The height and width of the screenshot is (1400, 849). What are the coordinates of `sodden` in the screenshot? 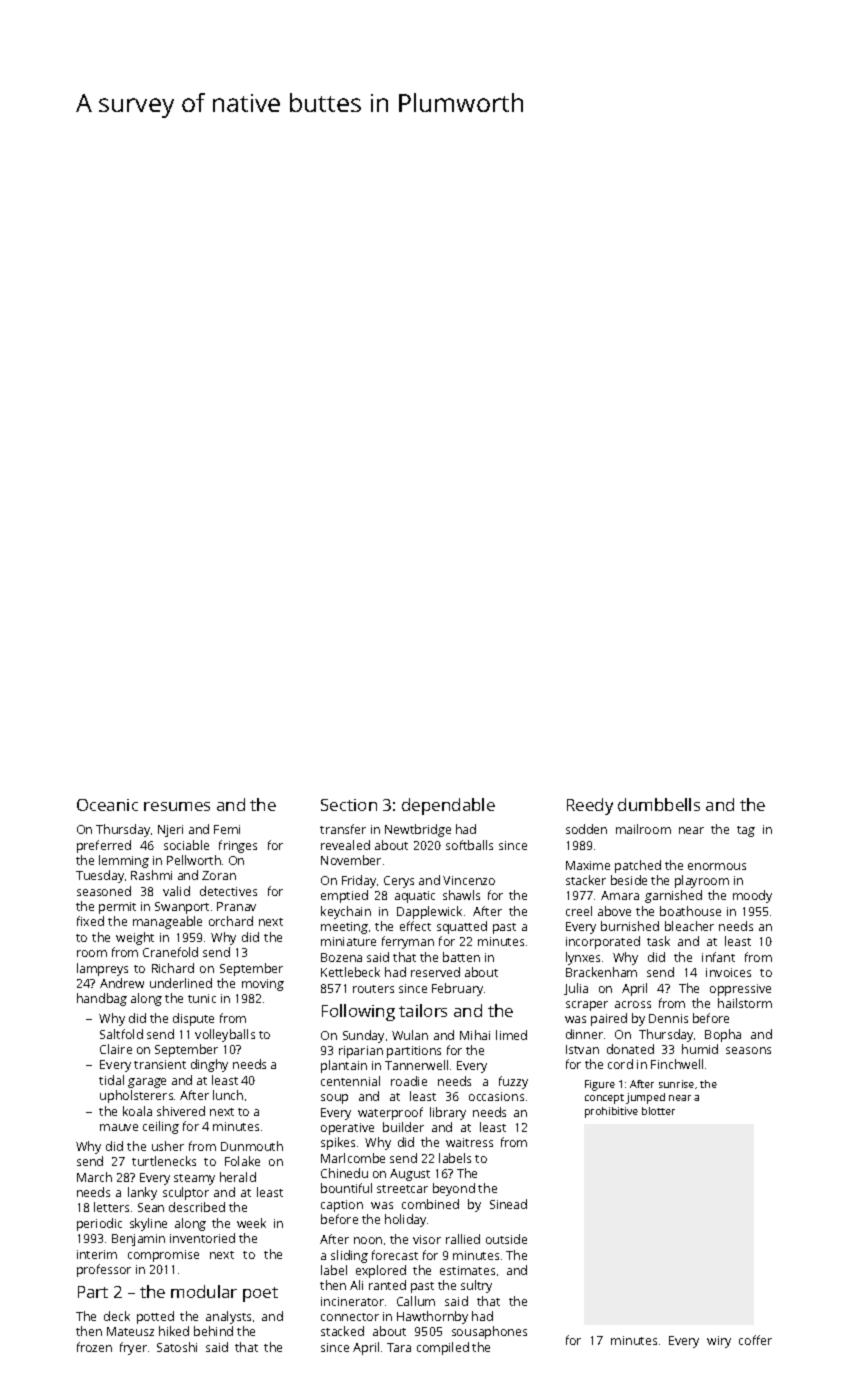 It's located at (586, 829).
